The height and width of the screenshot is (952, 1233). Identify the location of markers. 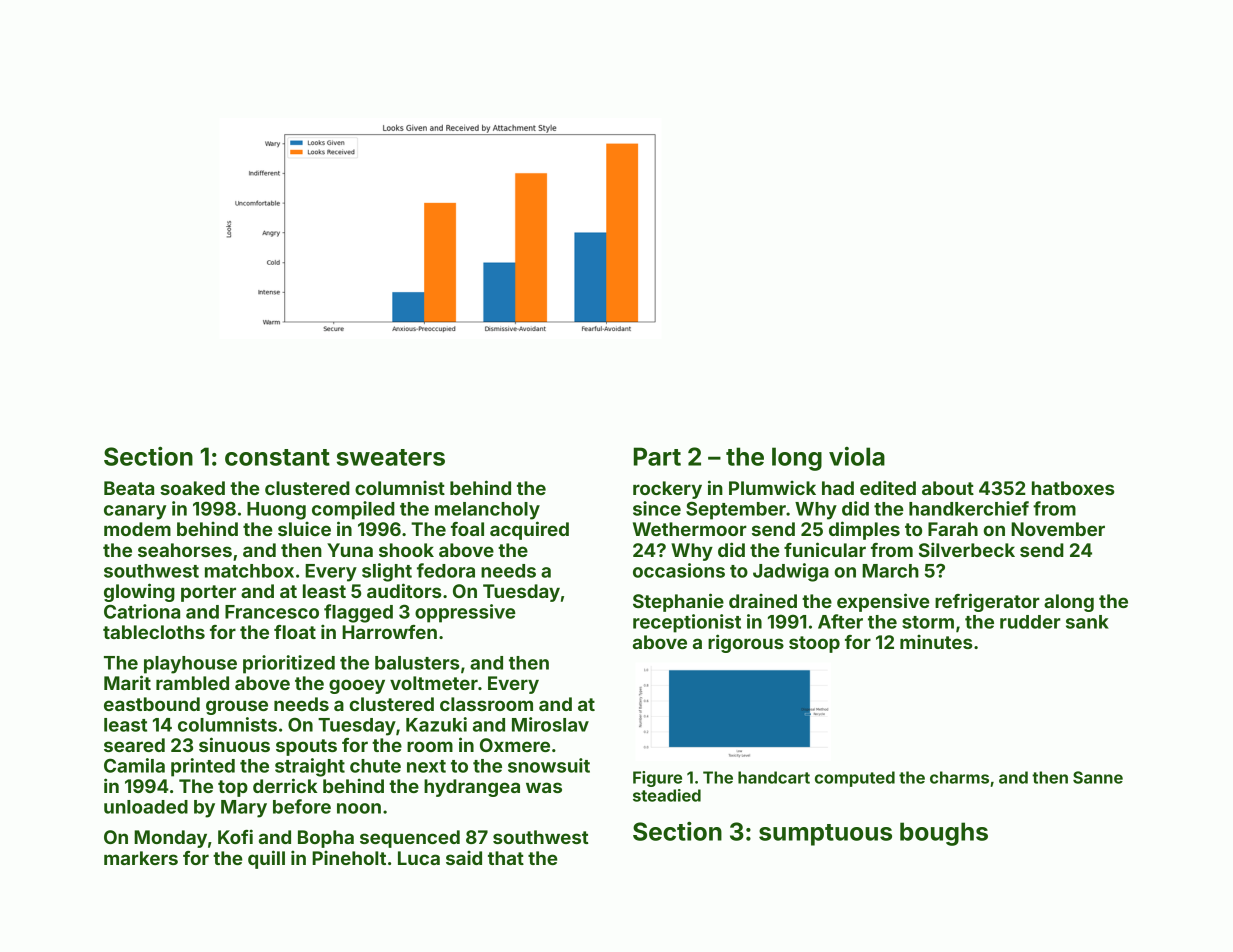
(141, 858).
